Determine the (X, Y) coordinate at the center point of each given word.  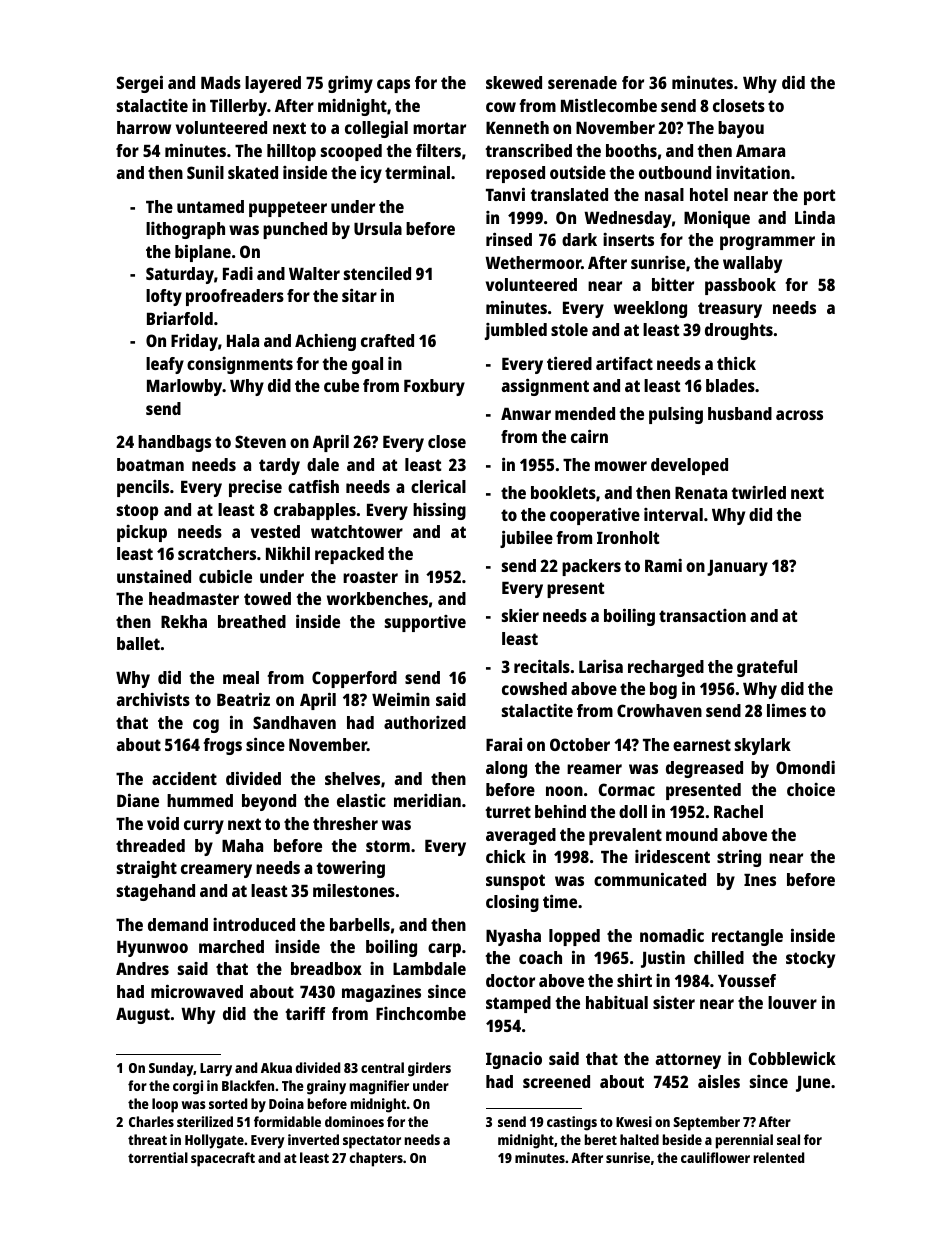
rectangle (747, 937)
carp (444, 950)
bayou (741, 129)
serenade (582, 82)
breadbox (326, 968)
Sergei (140, 84)
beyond (269, 802)
